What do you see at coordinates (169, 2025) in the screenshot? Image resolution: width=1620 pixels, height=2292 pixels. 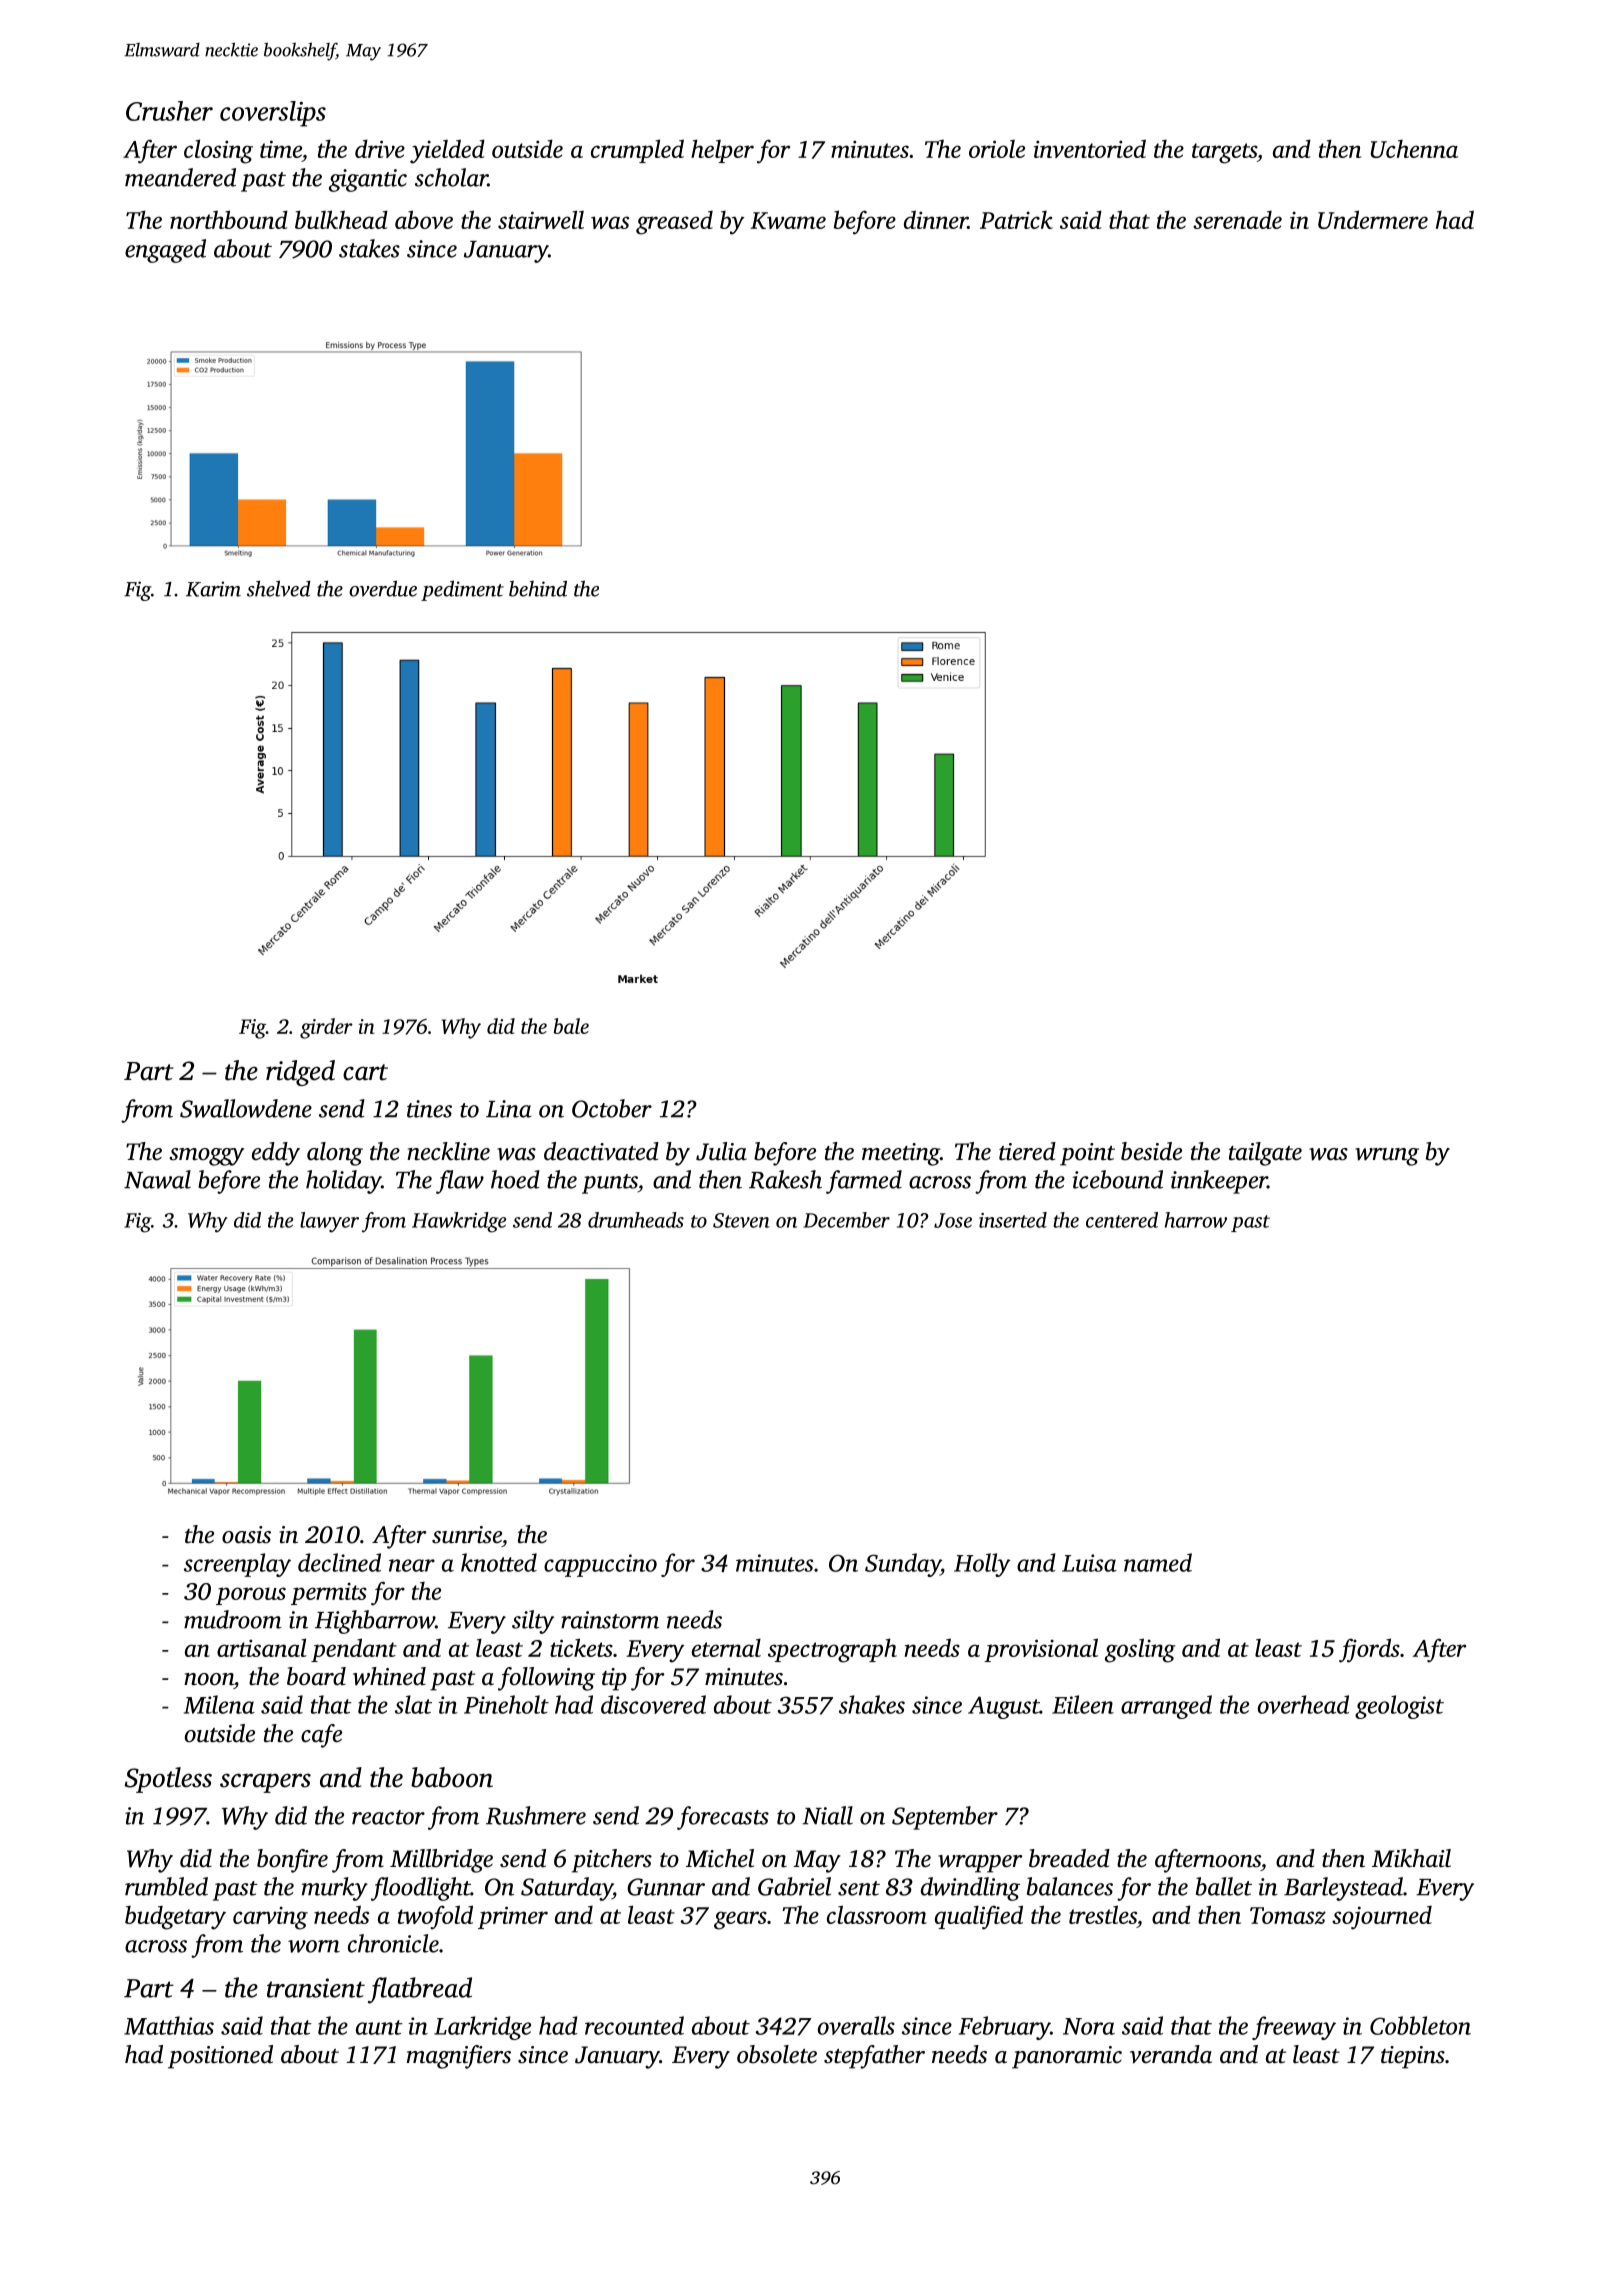 I see `Matthias` at bounding box center [169, 2025].
